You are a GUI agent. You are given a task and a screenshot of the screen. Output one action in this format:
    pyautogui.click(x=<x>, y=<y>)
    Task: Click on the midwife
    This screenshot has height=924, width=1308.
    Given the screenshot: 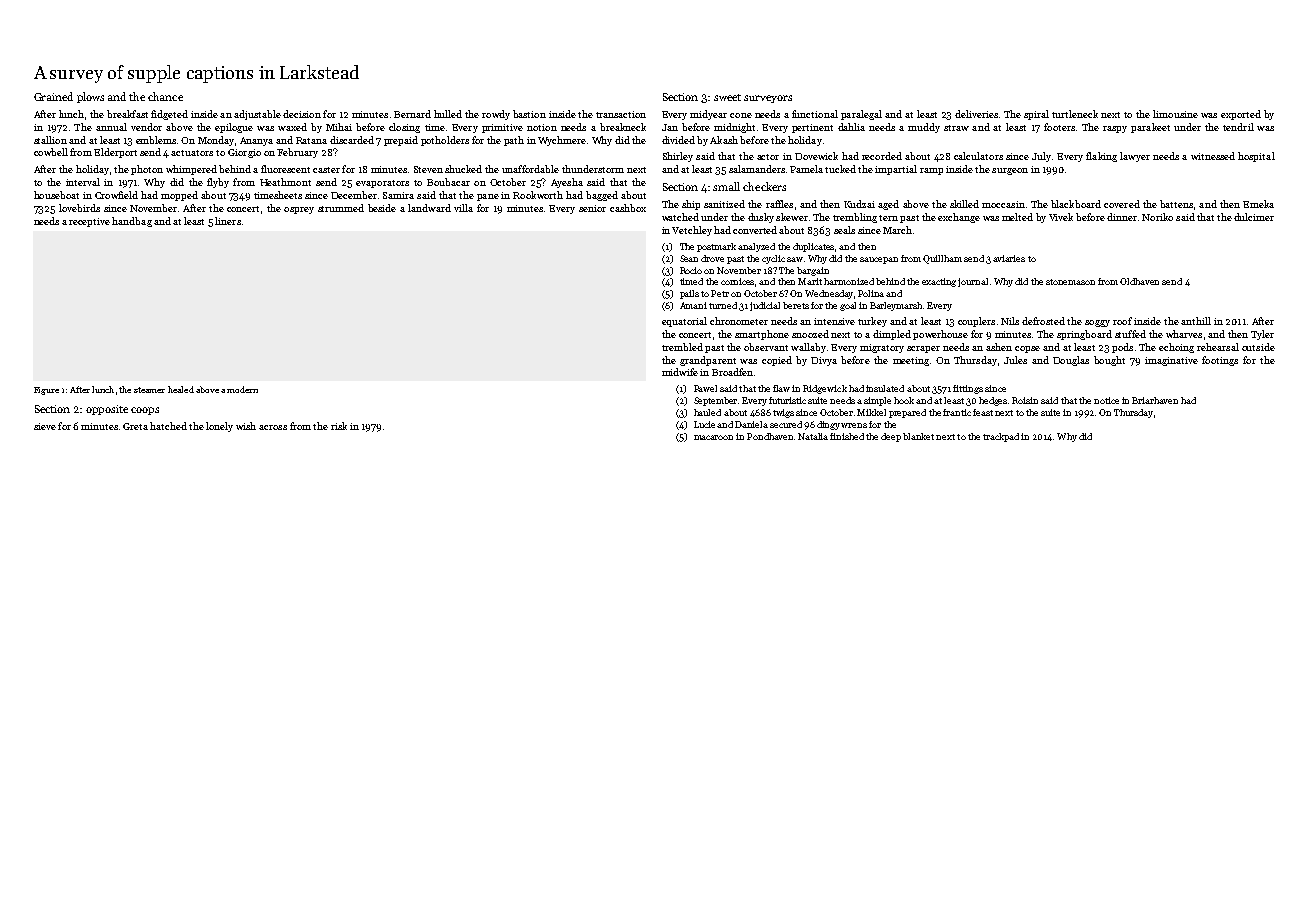 What is the action you would take?
    pyautogui.click(x=680, y=372)
